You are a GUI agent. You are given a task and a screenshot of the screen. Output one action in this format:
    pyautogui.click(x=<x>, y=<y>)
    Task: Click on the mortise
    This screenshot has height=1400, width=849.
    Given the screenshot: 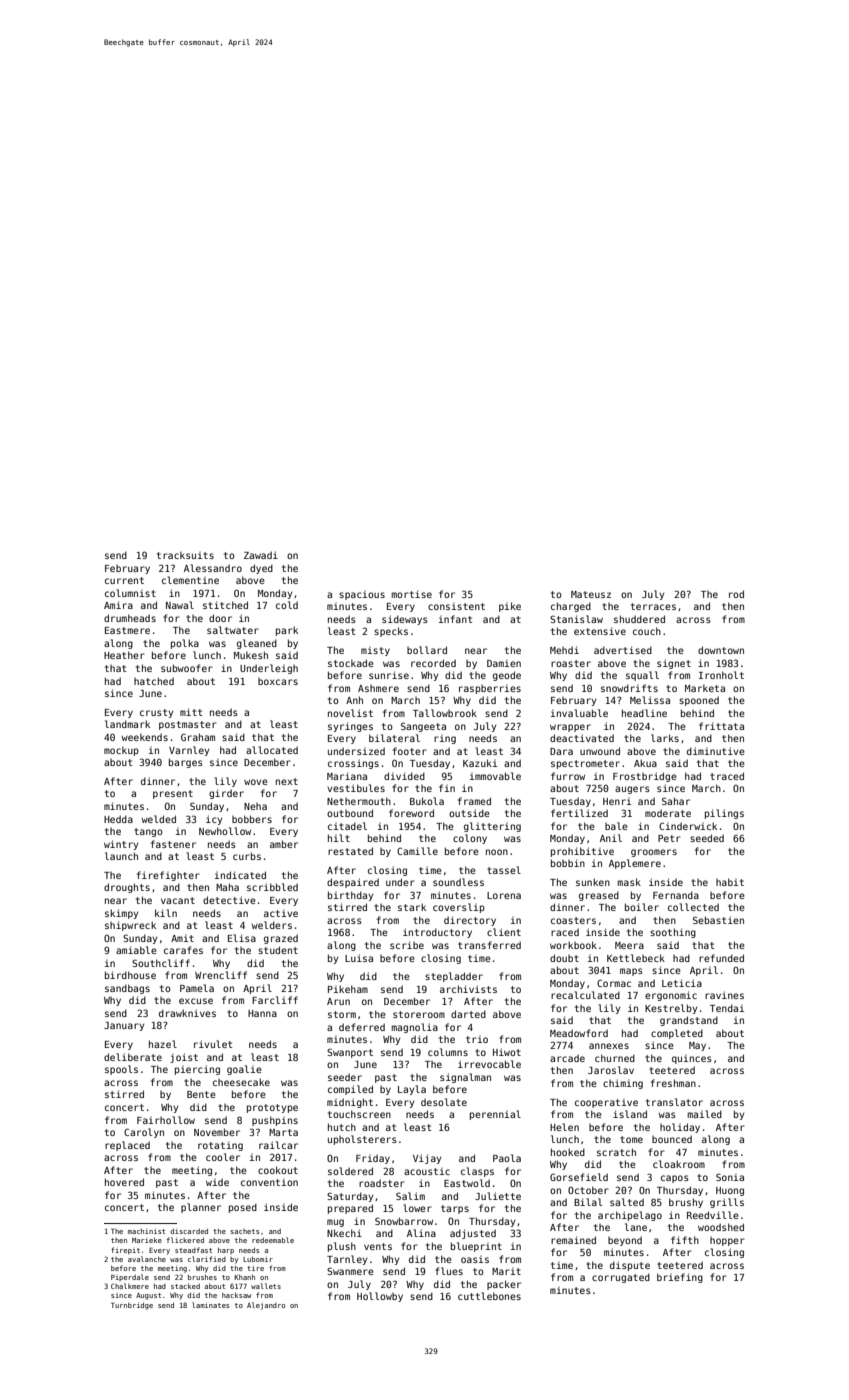 What is the action you would take?
    pyautogui.click(x=411, y=594)
